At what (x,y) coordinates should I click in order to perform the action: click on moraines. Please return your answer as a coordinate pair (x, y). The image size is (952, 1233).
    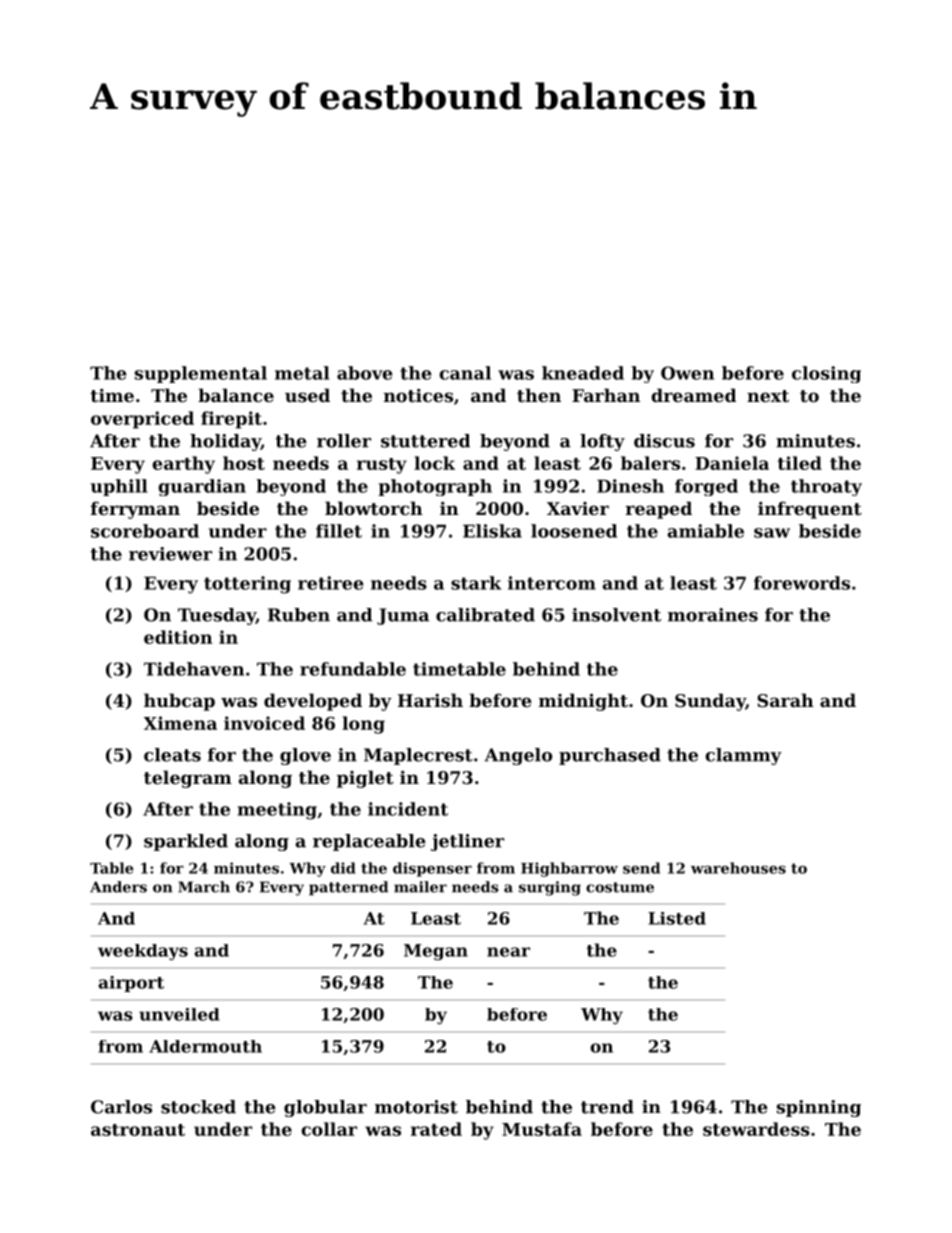
    Looking at the image, I should click on (713, 615).
